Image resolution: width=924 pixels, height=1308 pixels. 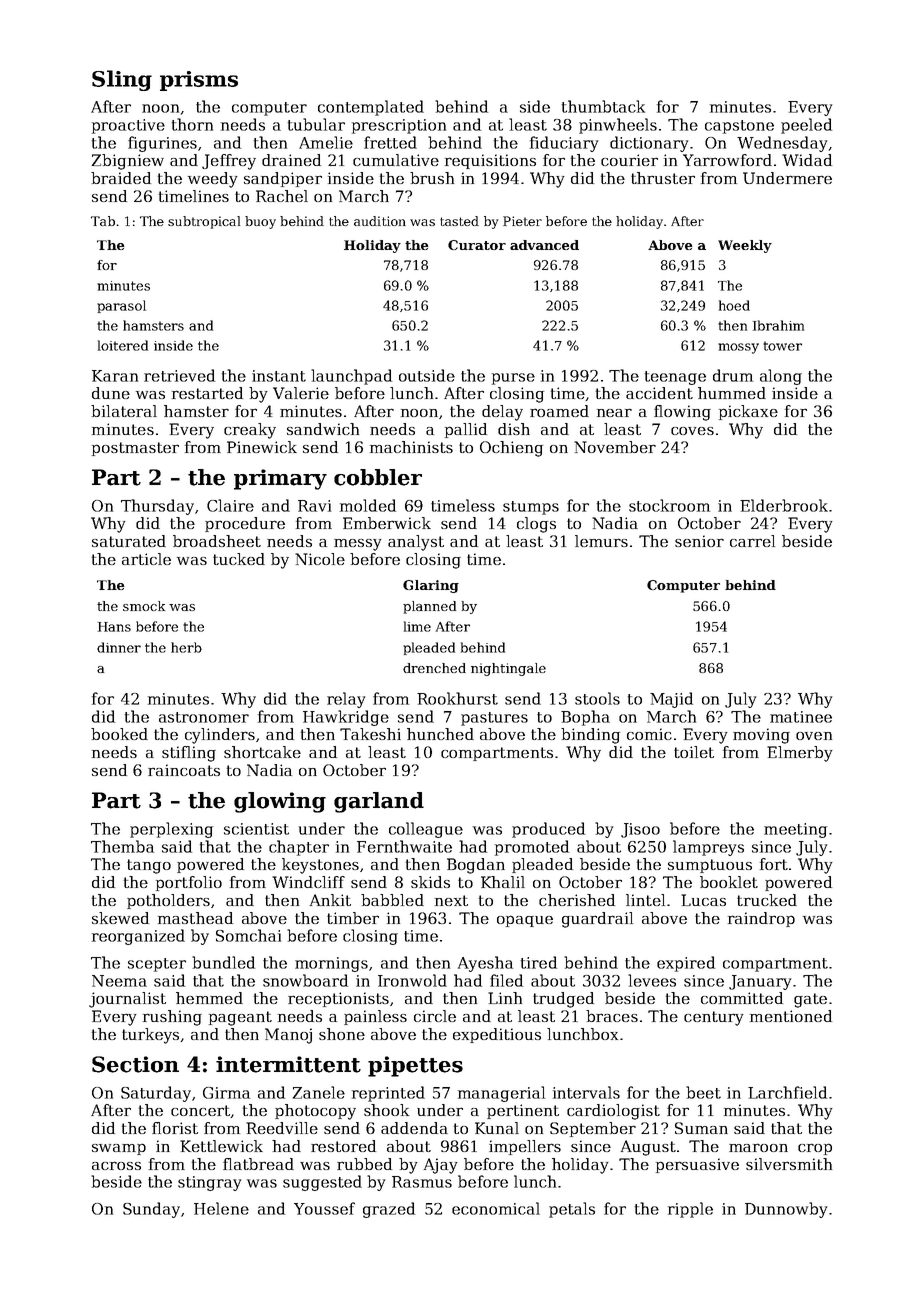 I want to click on opaque, so click(x=525, y=921).
